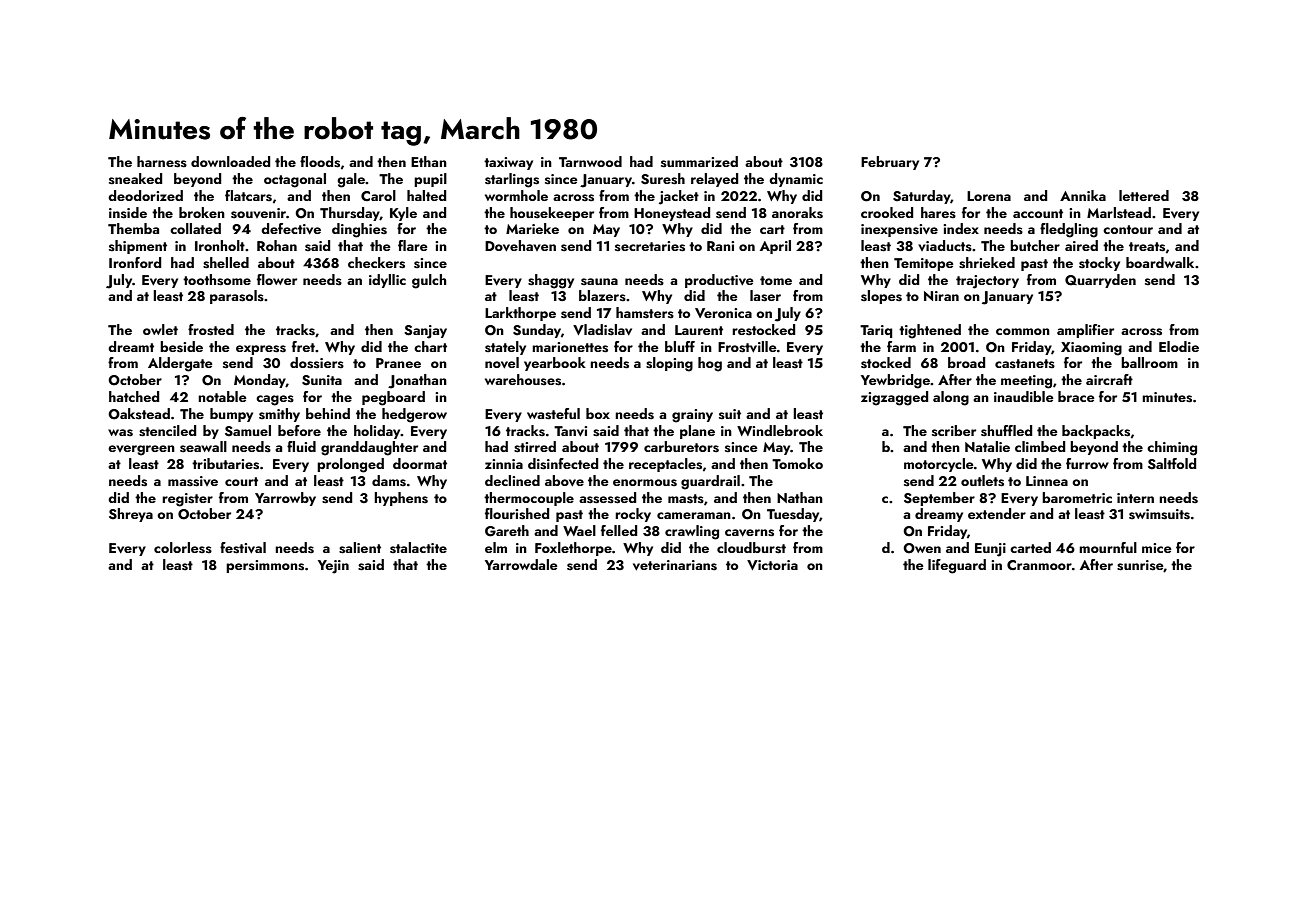 Image resolution: width=1308 pixels, height=924 pixels. I want to click on treats, so click(1147, 247).
